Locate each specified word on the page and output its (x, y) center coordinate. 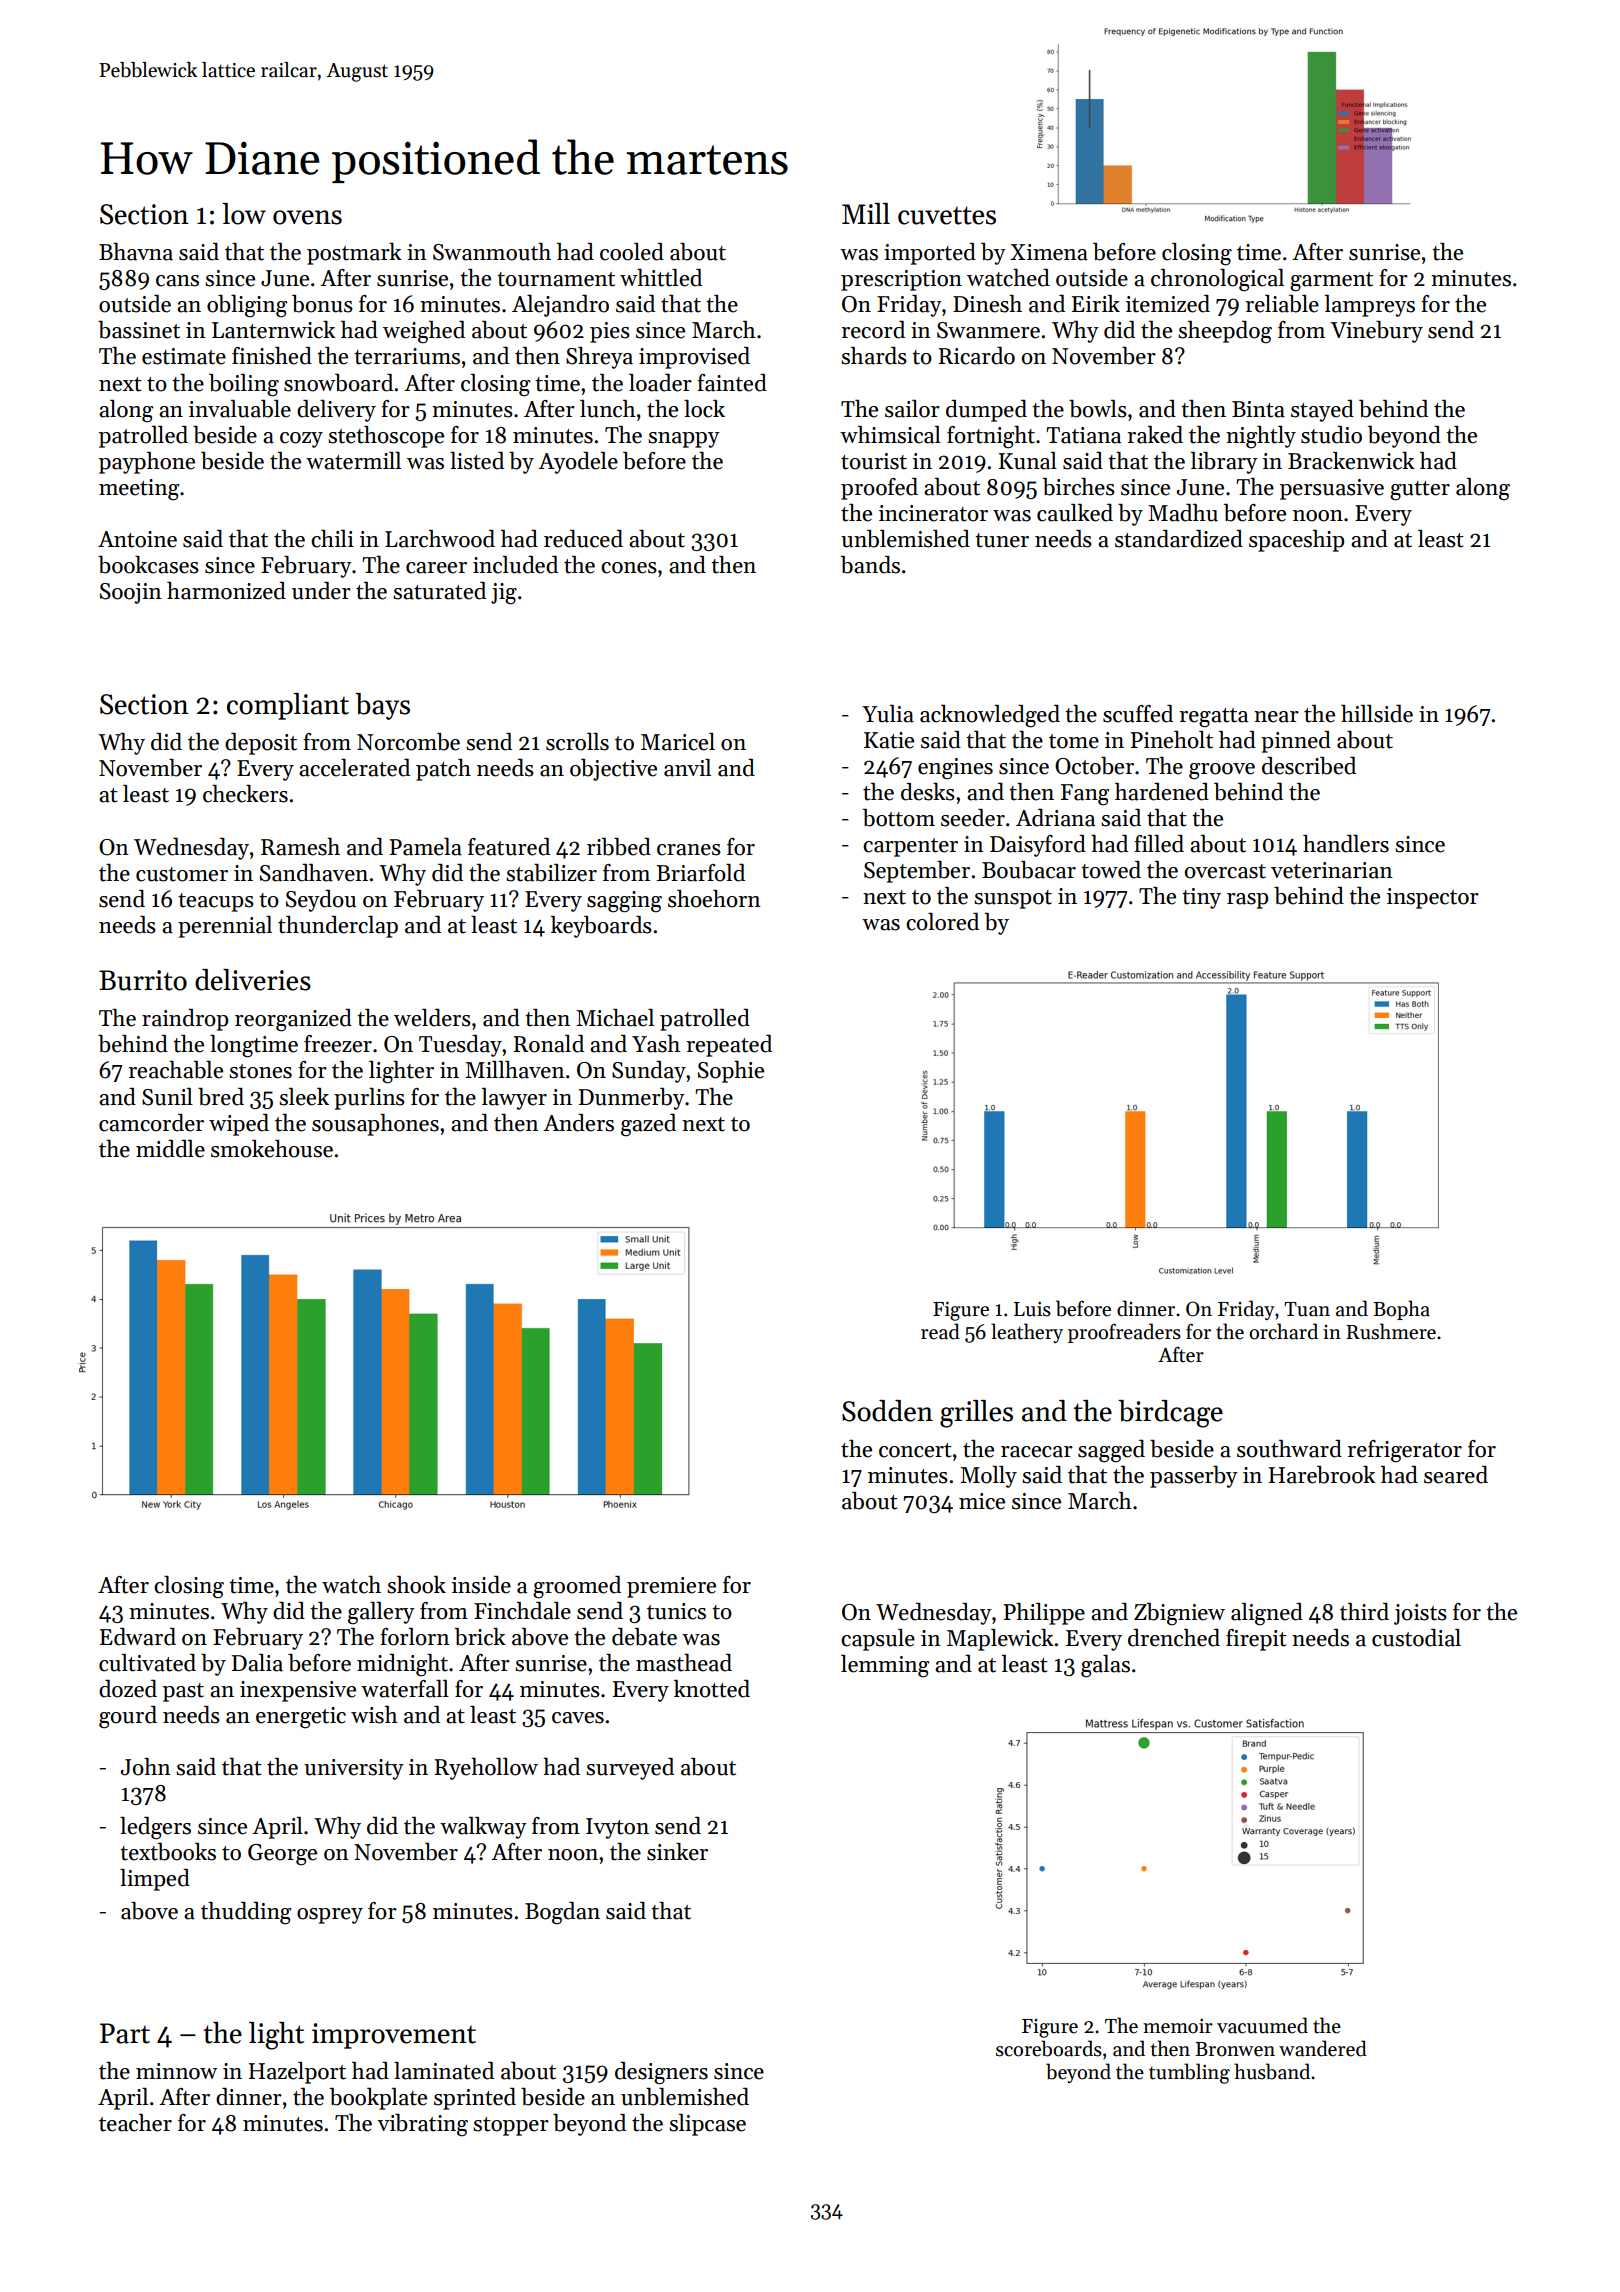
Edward (138, 1637)
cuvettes (947, 215)
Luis (1032, 1309)
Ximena (1049, 252)
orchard (1283, 1331)
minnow (176, 2071)
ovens (307, 217)
